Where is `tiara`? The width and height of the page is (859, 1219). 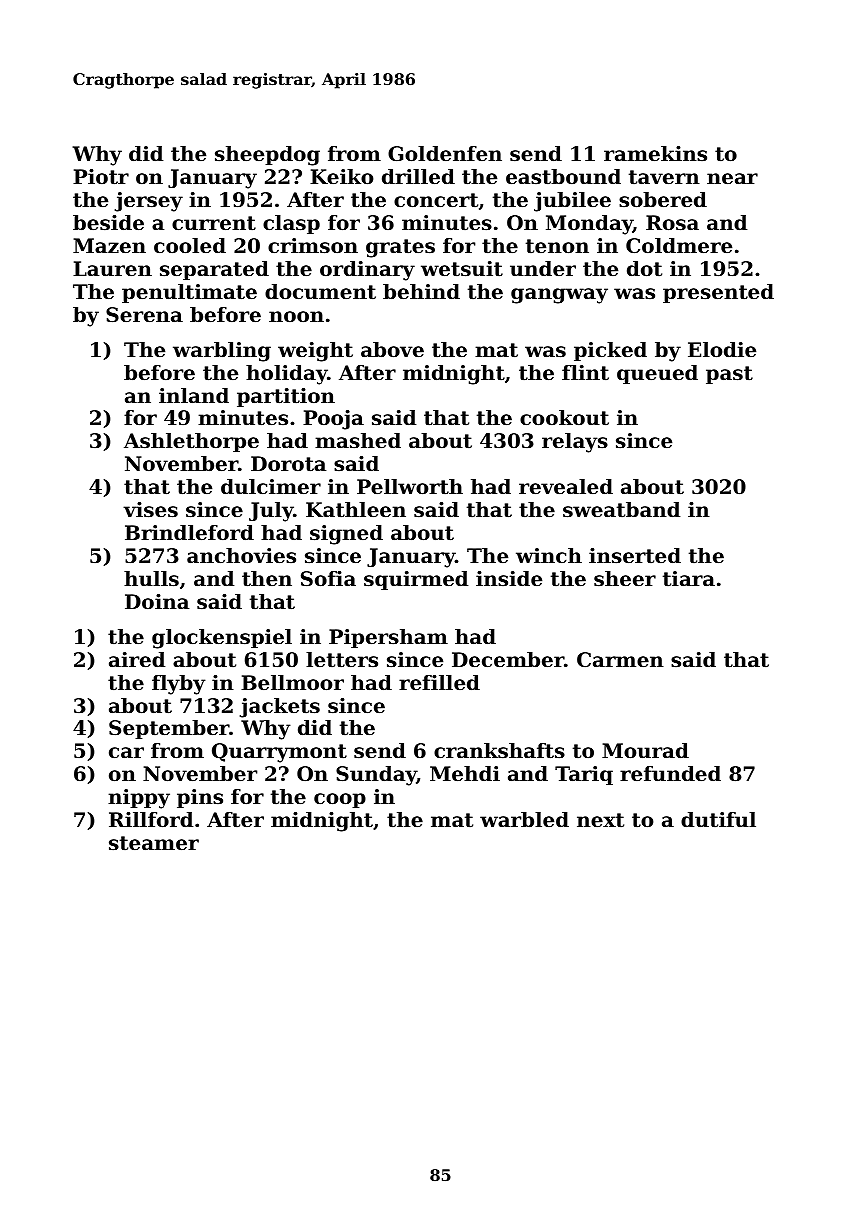 tiara is located at coordinates (689, 579).
